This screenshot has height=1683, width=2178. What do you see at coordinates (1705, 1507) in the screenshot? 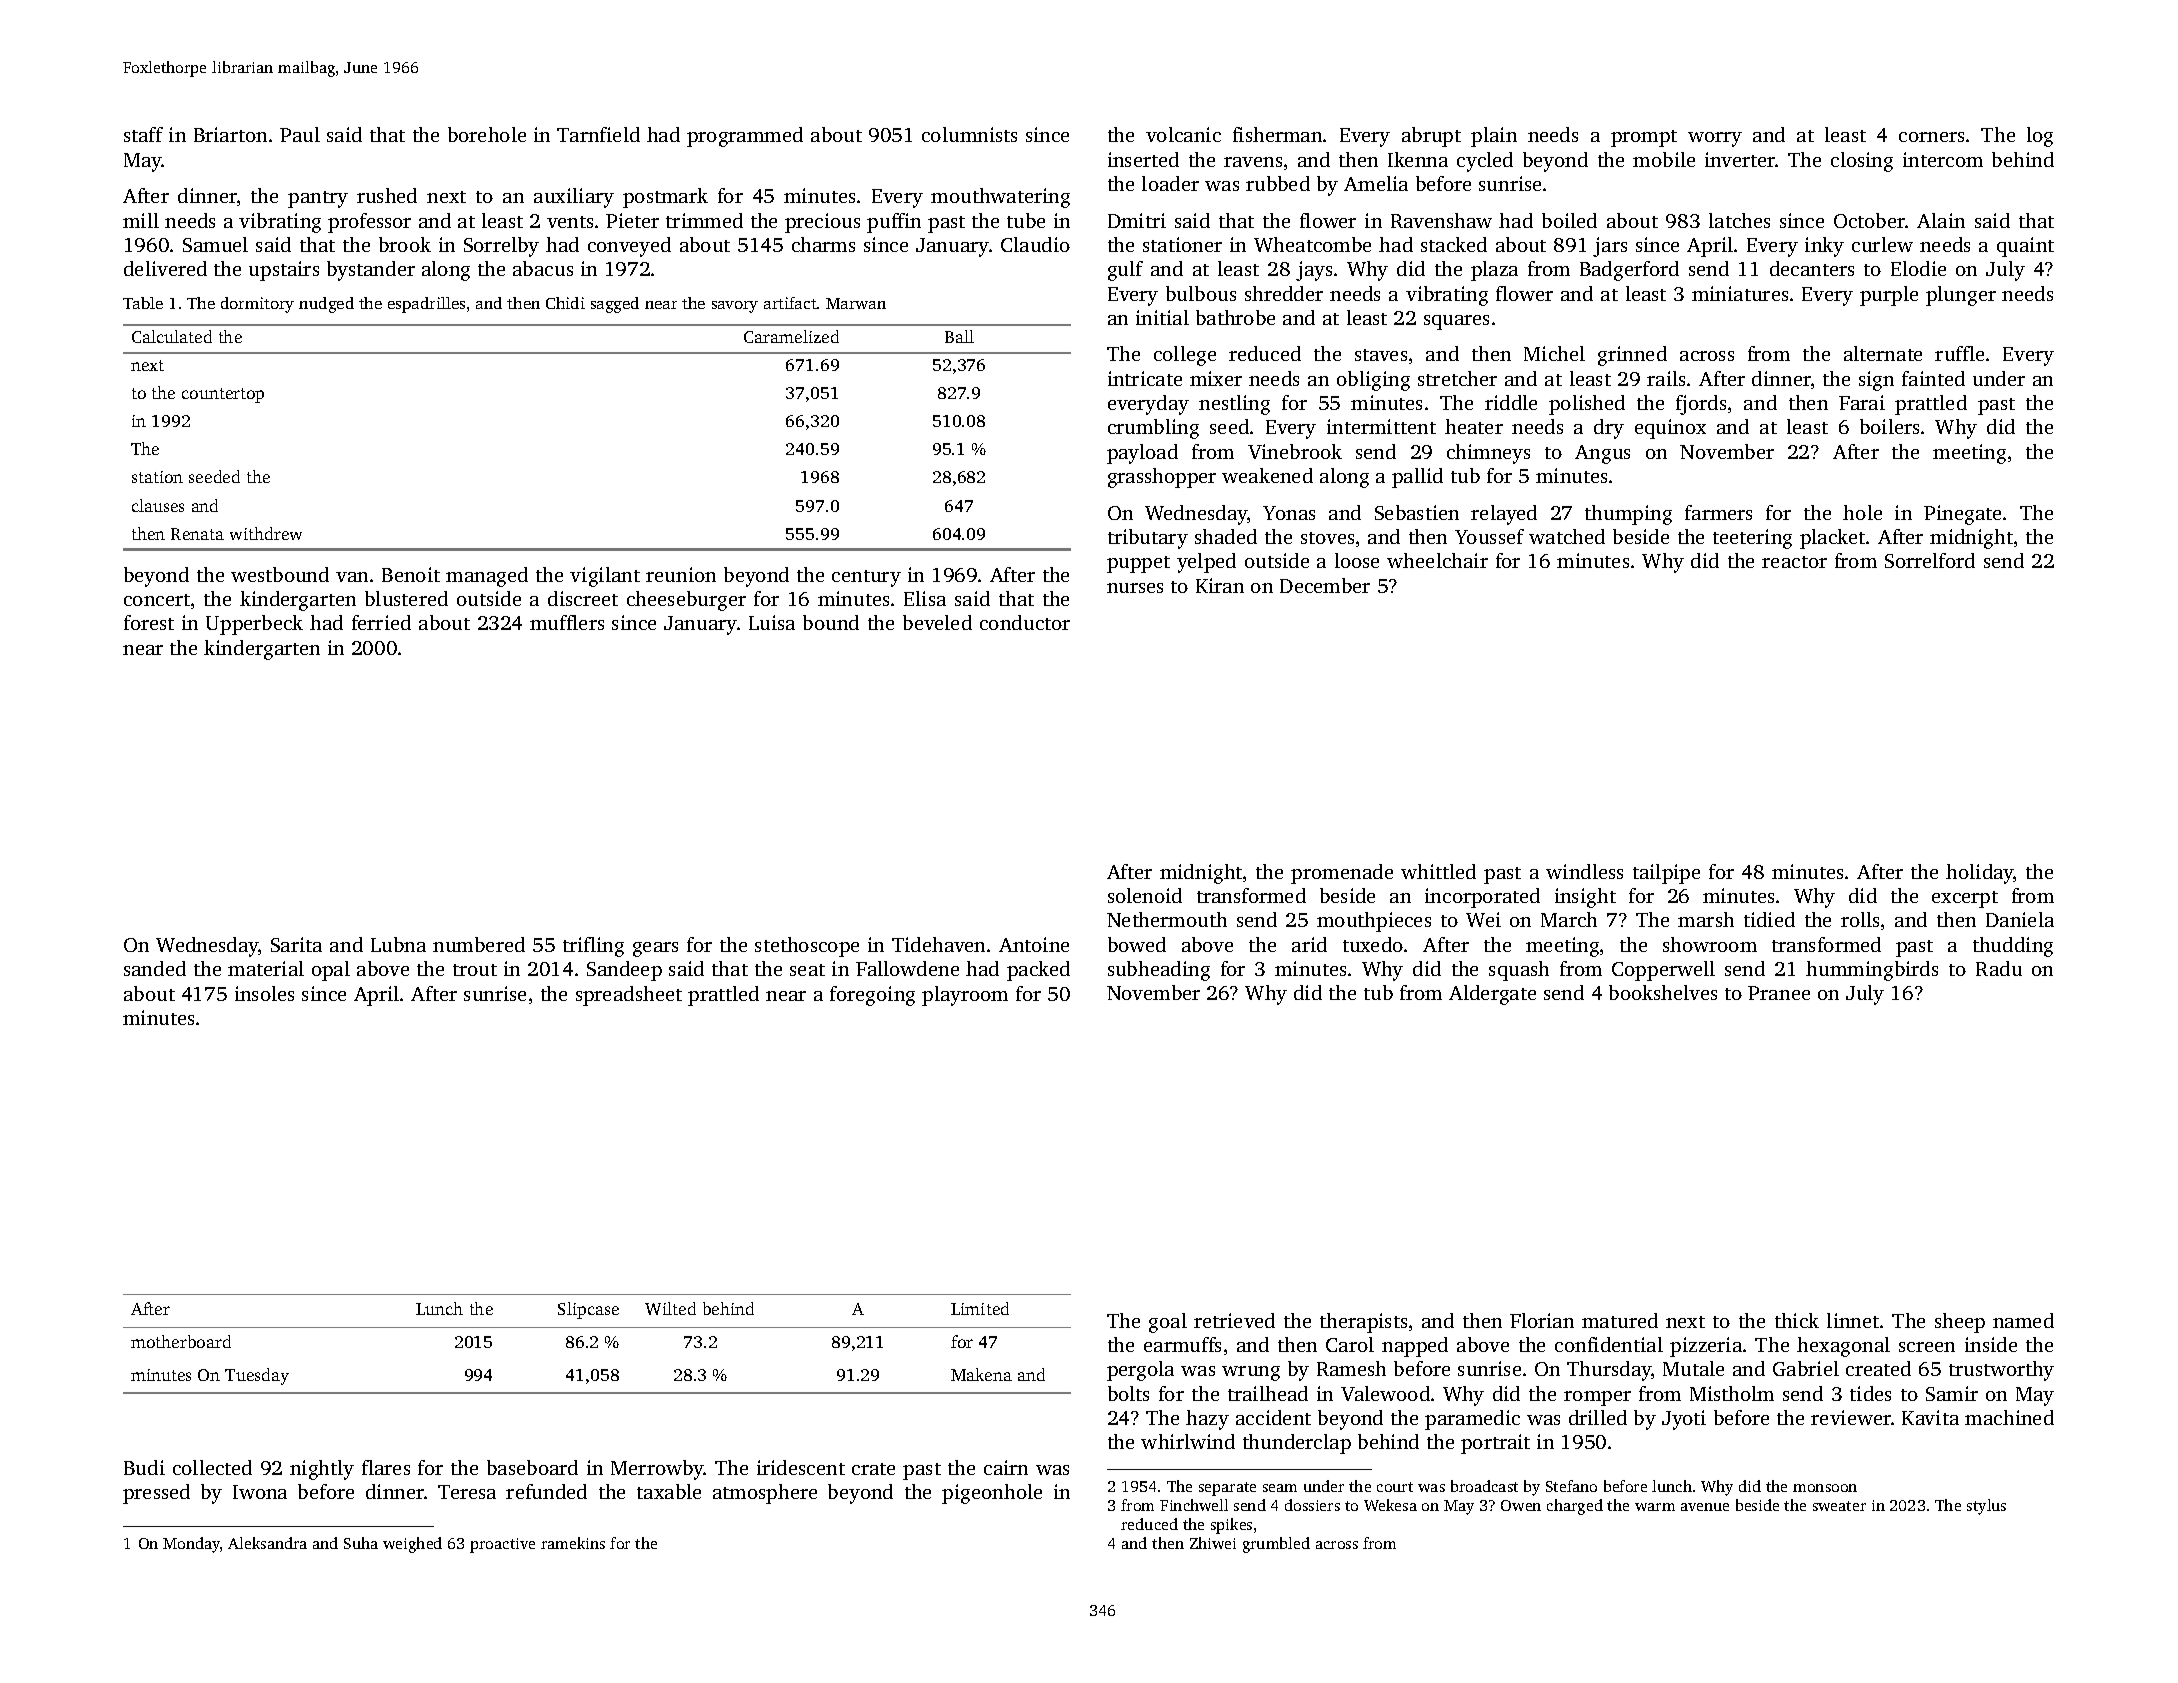
I see `avenue` at bounding box center [1705, 1507].
